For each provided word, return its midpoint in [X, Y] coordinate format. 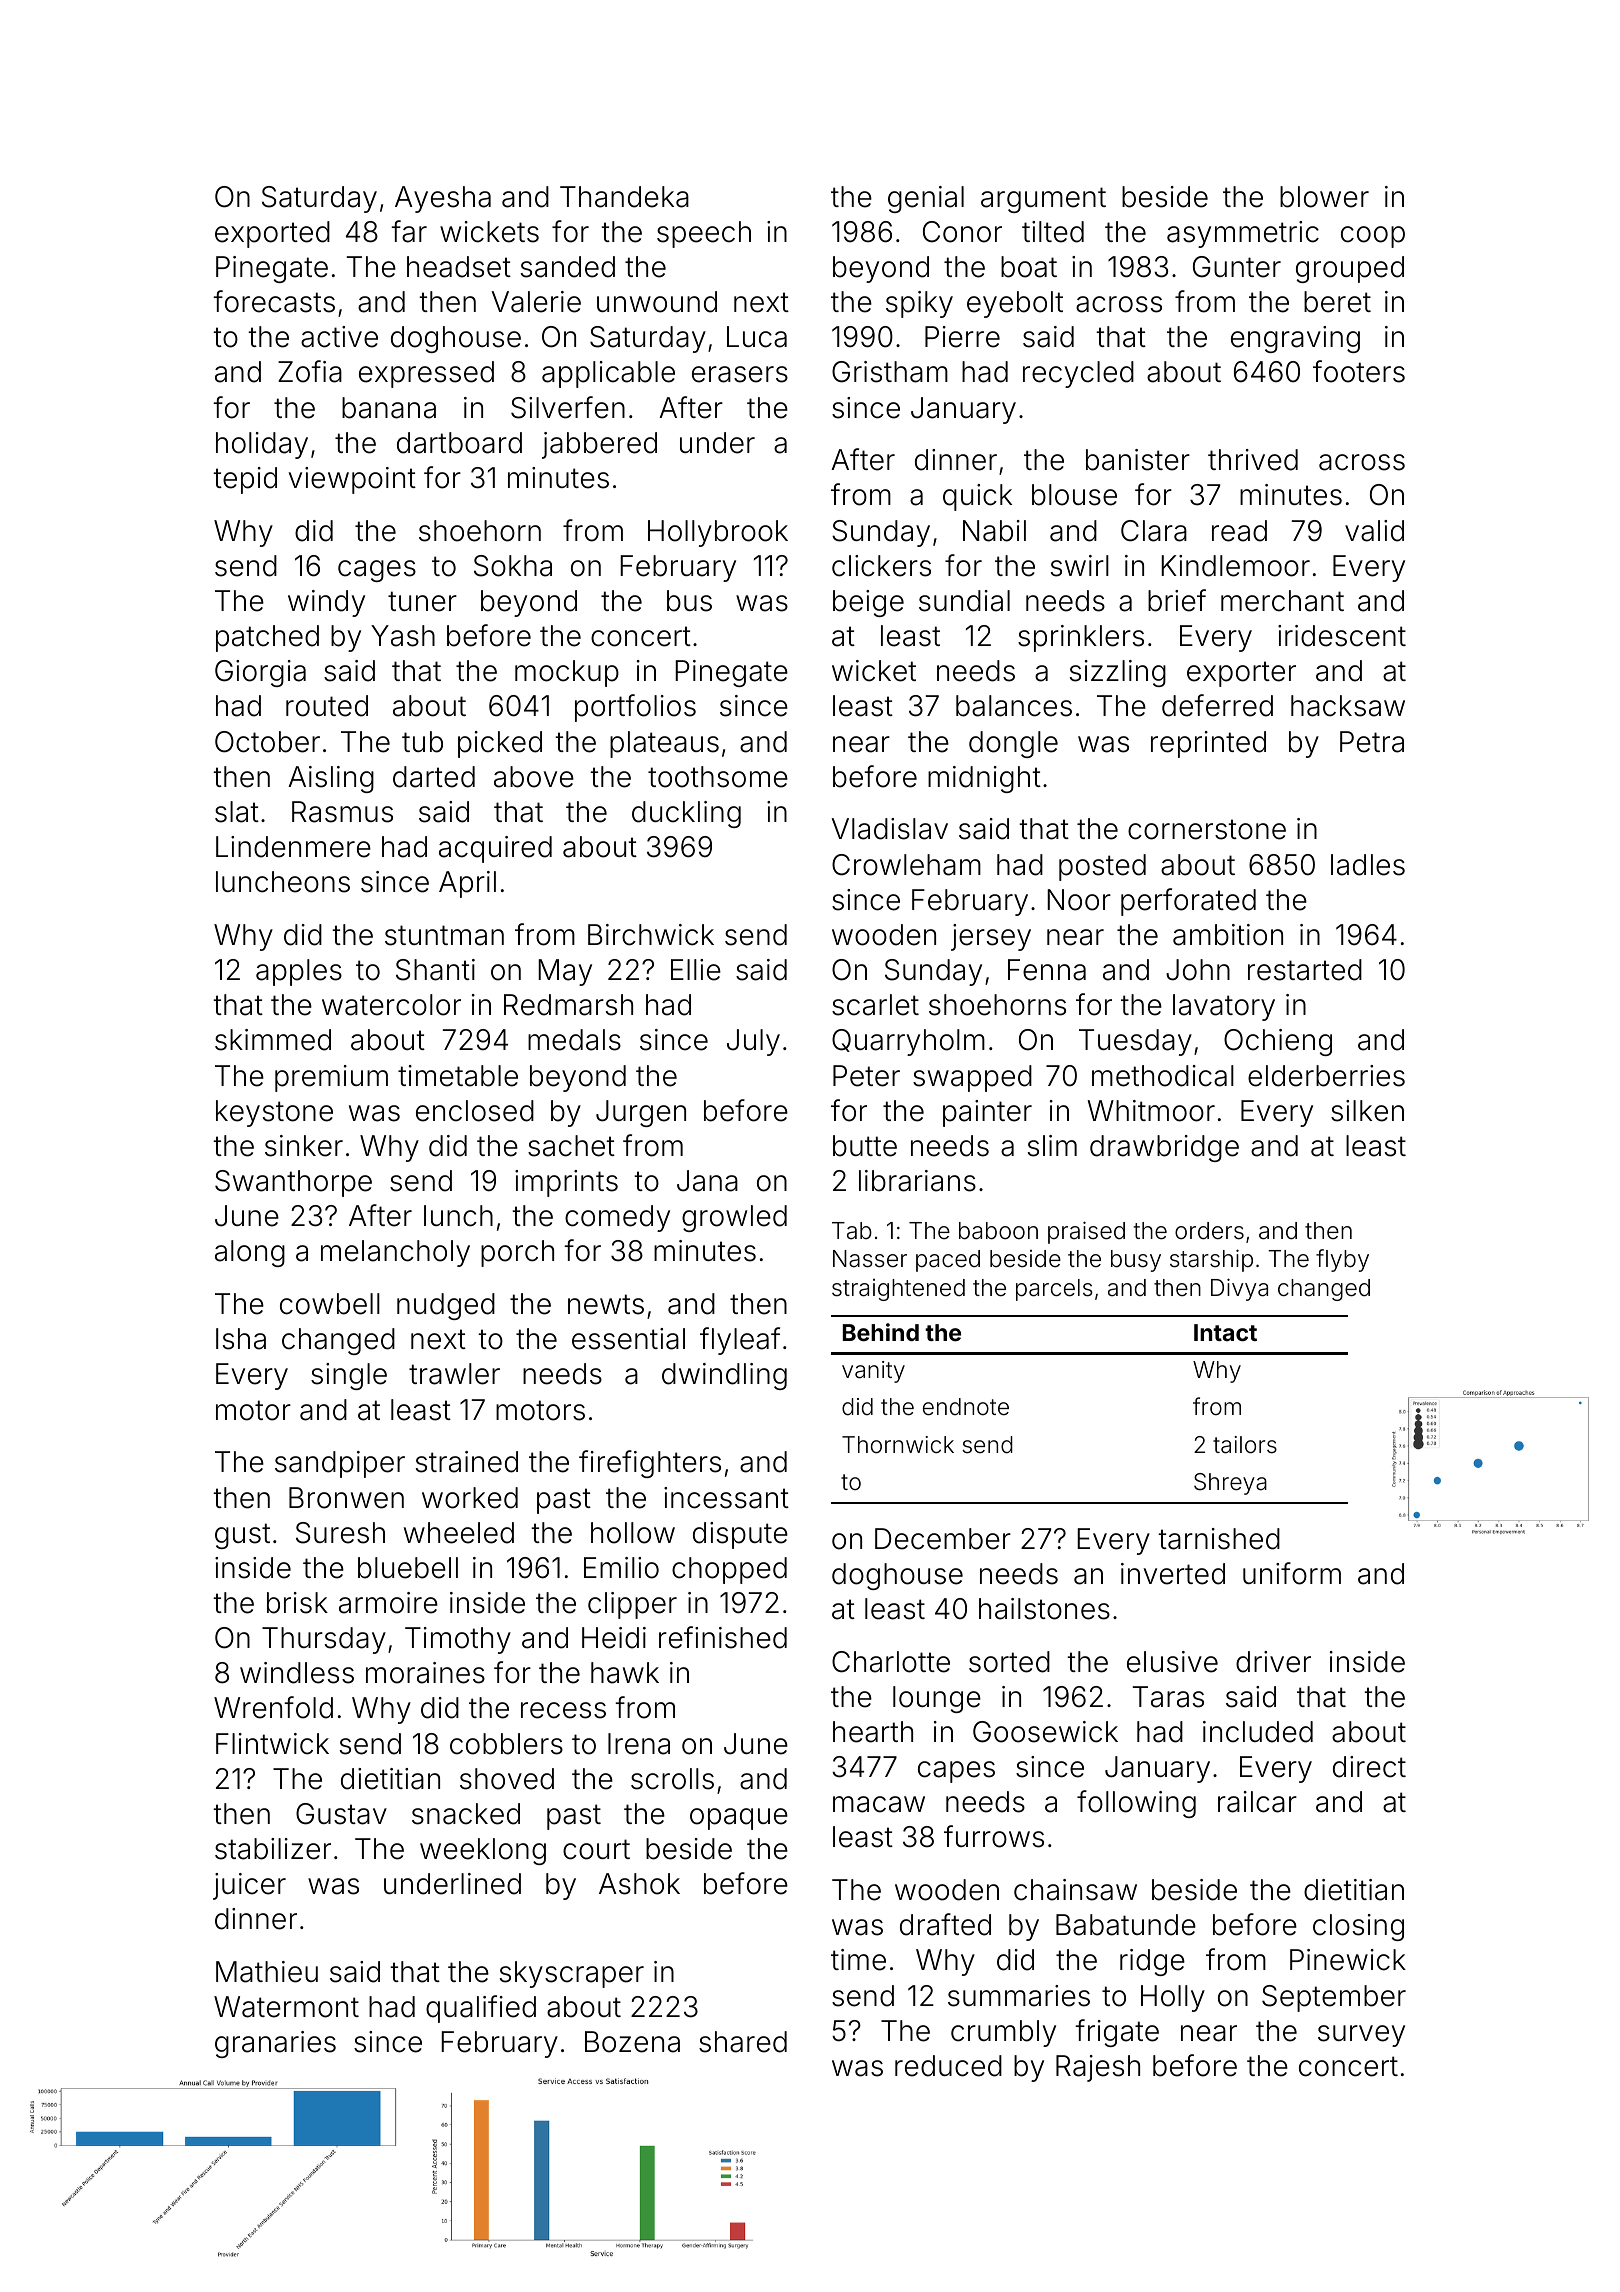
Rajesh [1098, 2068]
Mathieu [267, 1972]
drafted [945, 1924]
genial [926, 199]
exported [272, 234]
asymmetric [1243, 234]
